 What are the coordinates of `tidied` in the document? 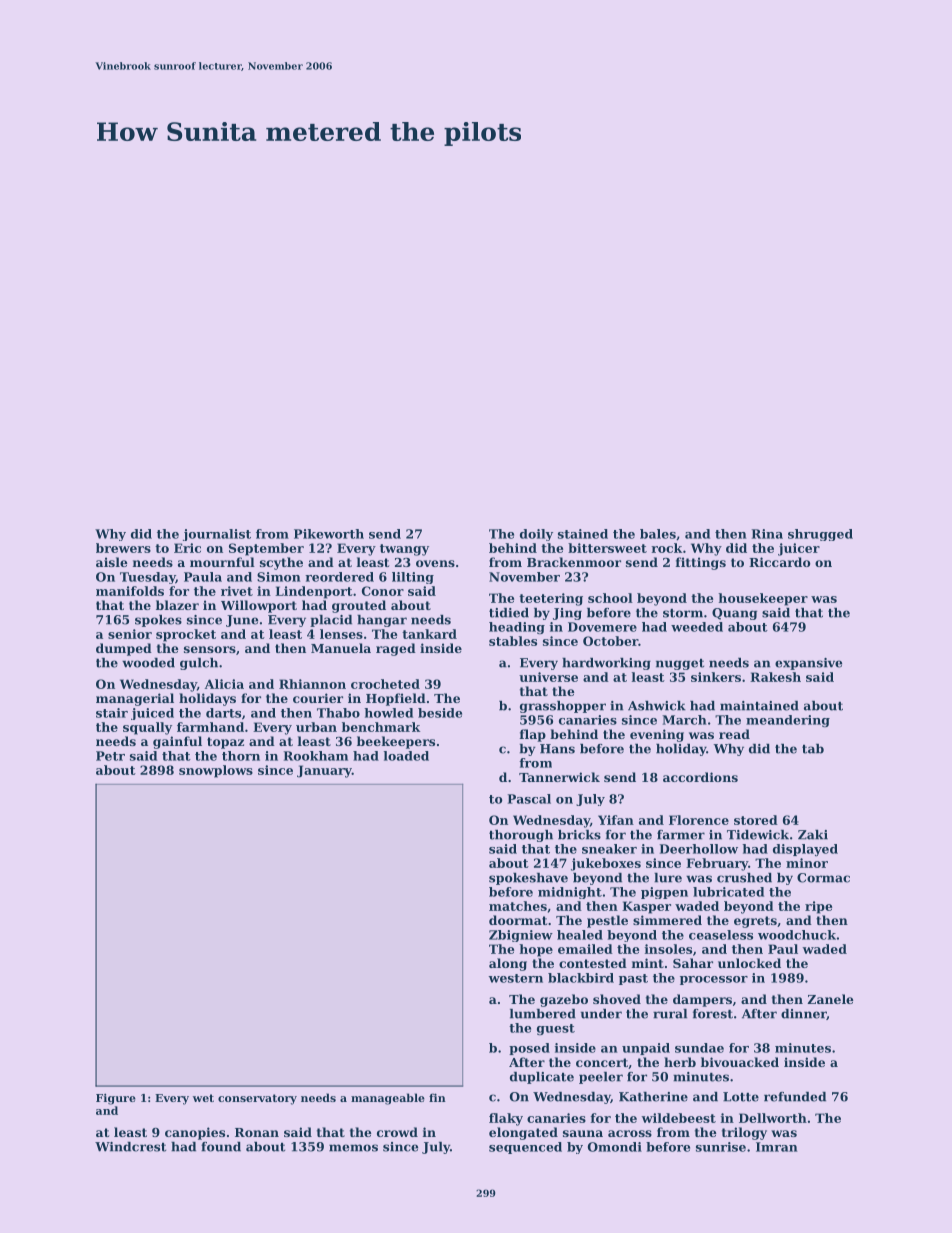 It's located at (509, 613).
